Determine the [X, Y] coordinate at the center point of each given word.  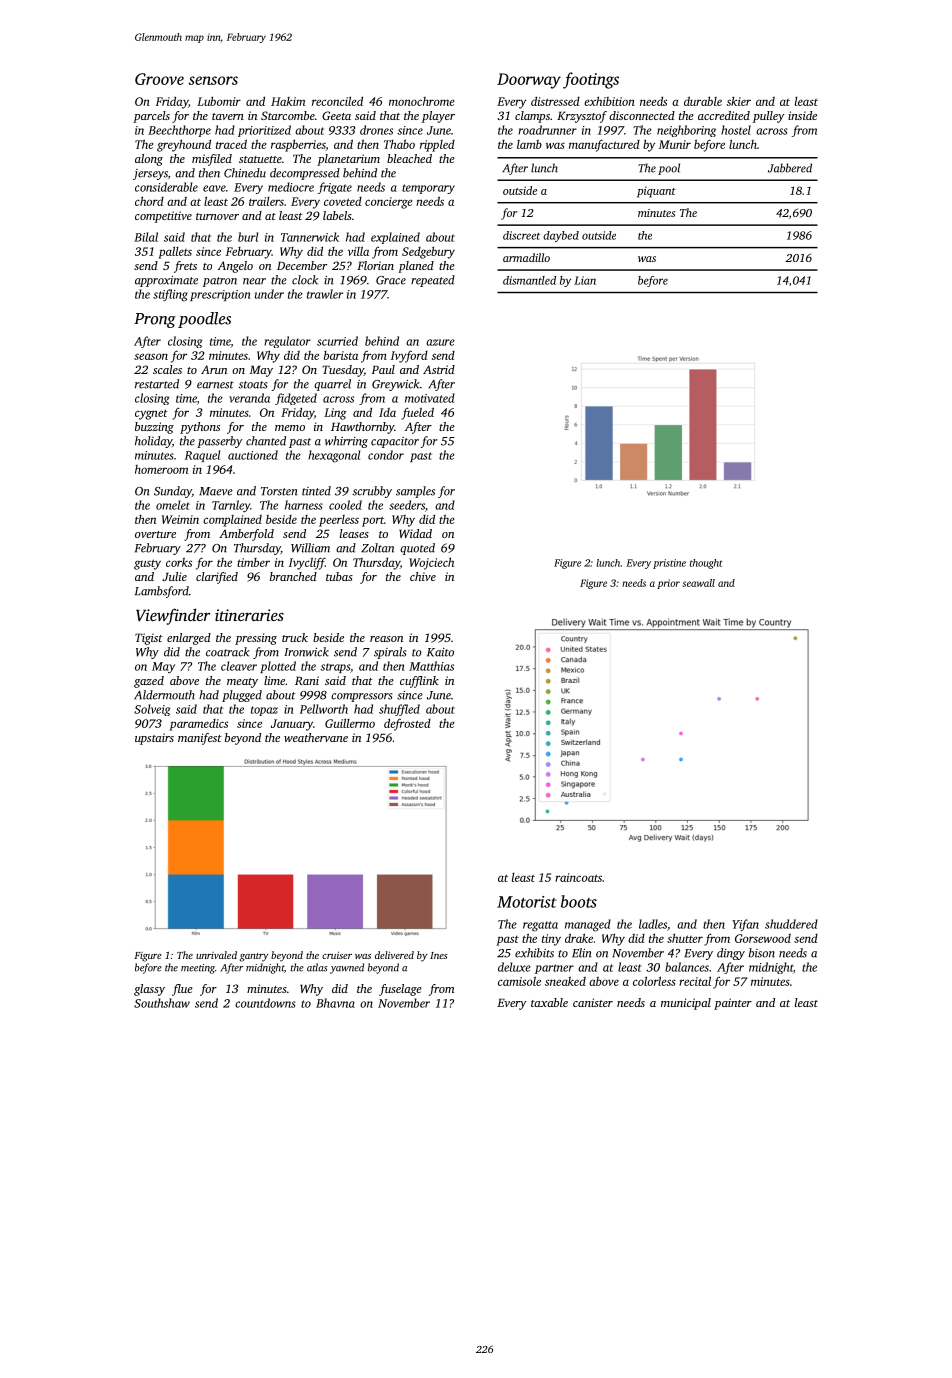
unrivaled [216, 955]
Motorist [527, 902]
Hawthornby [362, 428]
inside [802, 115]
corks [179, 562]
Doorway [529, 81]
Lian [585, 280]
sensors [213, 80]
